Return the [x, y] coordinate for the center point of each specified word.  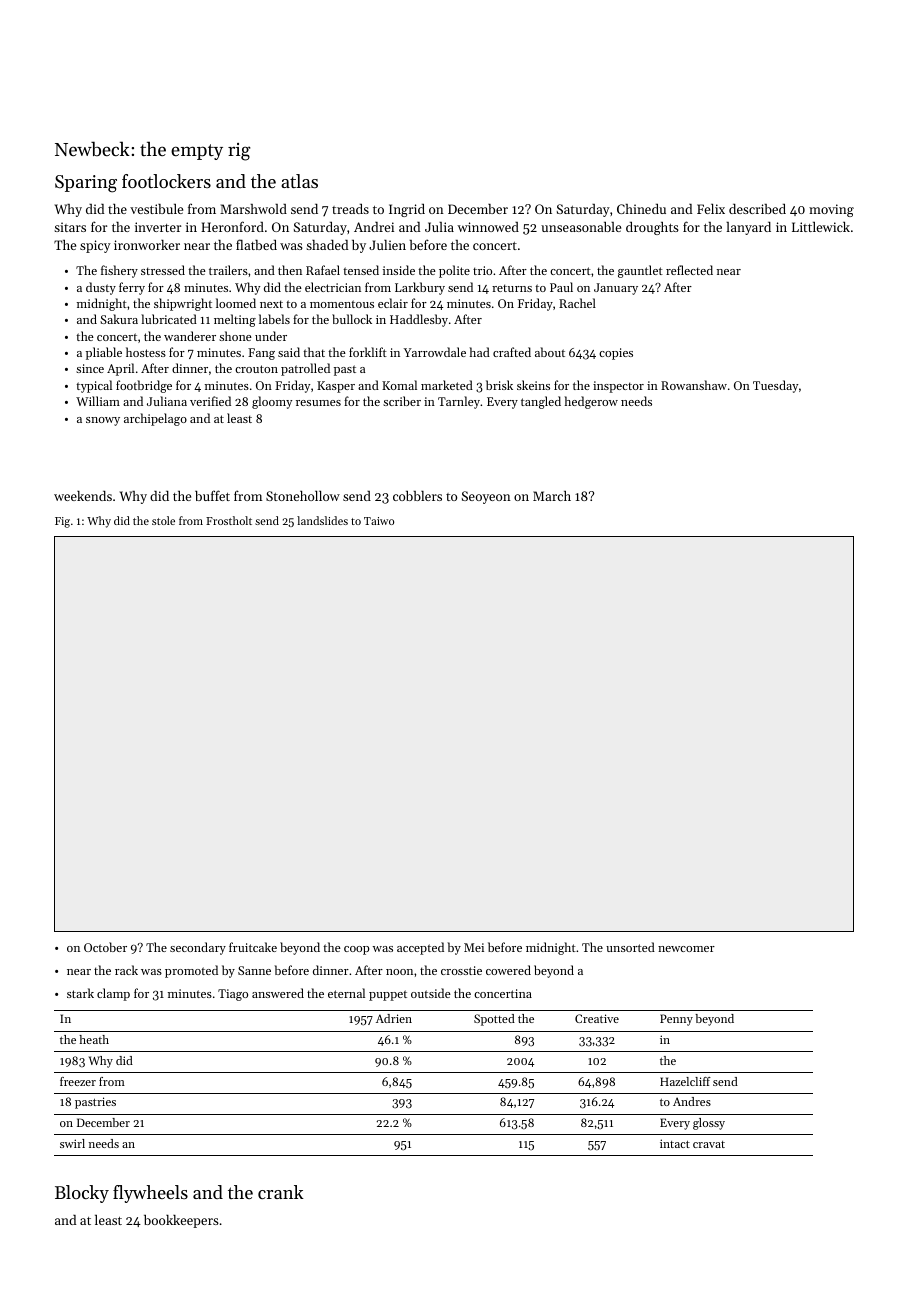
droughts [652, 228]
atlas [299, 181]
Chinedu [641, 209]
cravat [709, 1144]
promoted [191, 971]
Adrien [394, 1018]
